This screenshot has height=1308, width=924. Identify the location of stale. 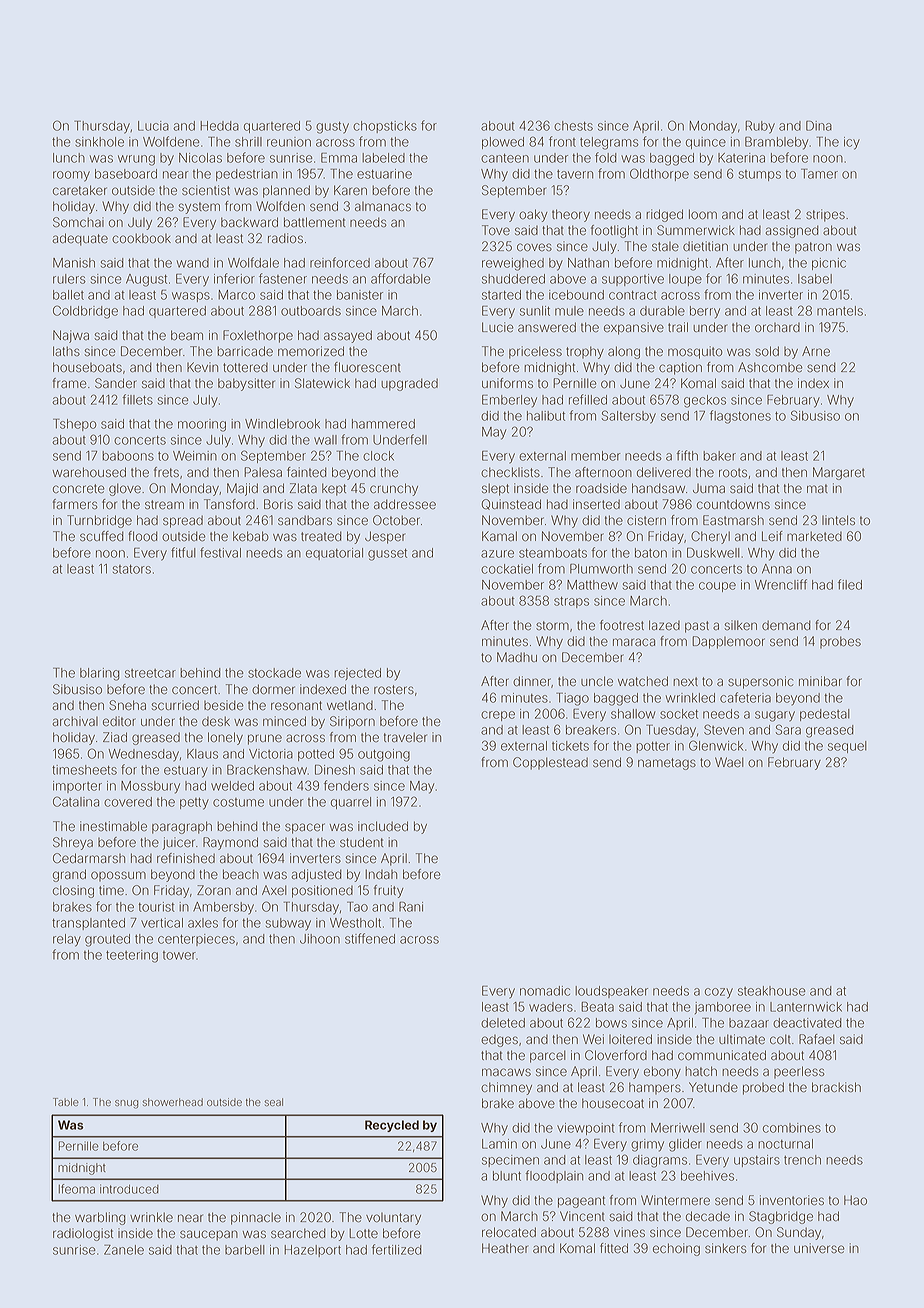
(665, 247).
